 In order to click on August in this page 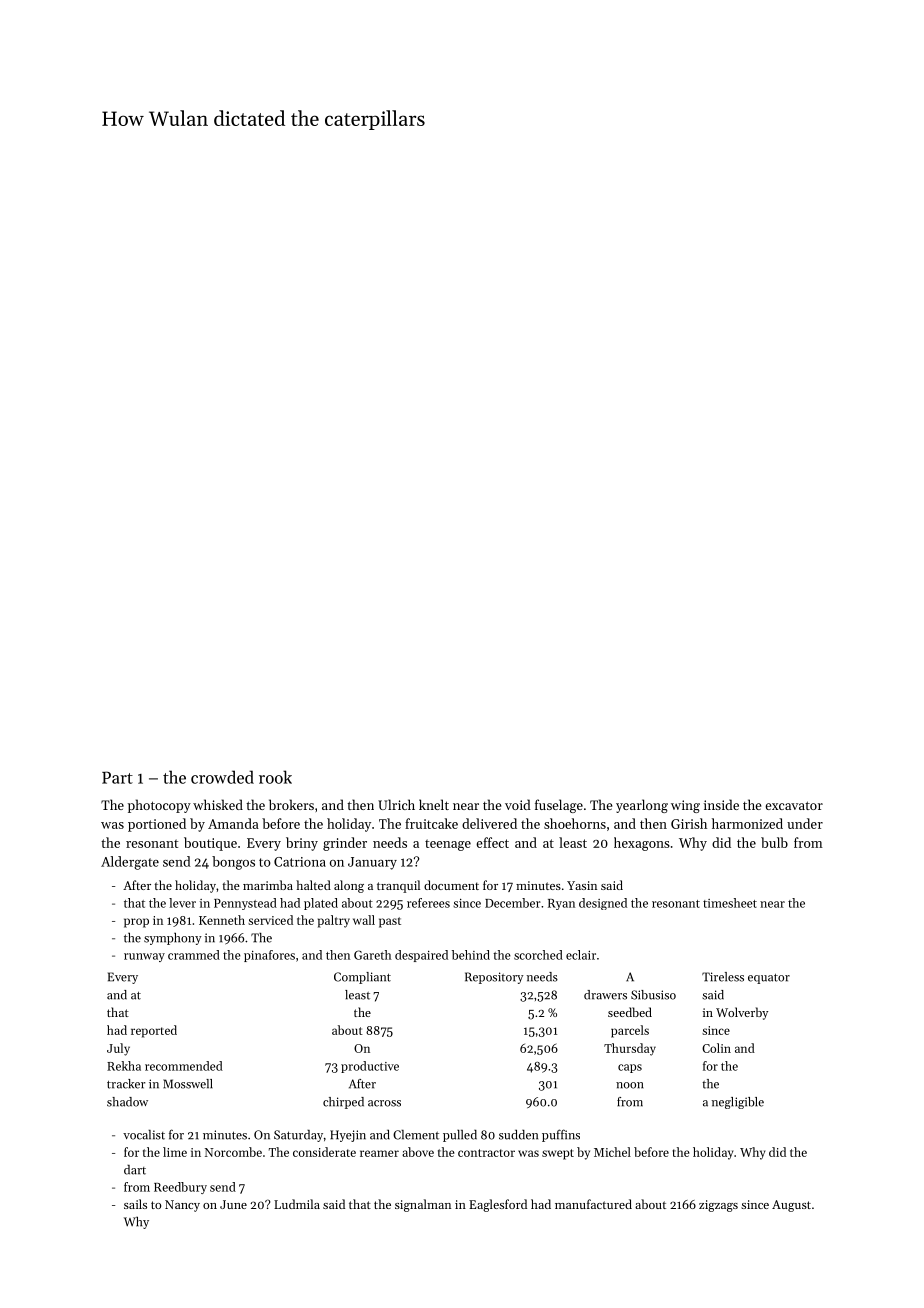, I will do `click(791, 1206)`.
